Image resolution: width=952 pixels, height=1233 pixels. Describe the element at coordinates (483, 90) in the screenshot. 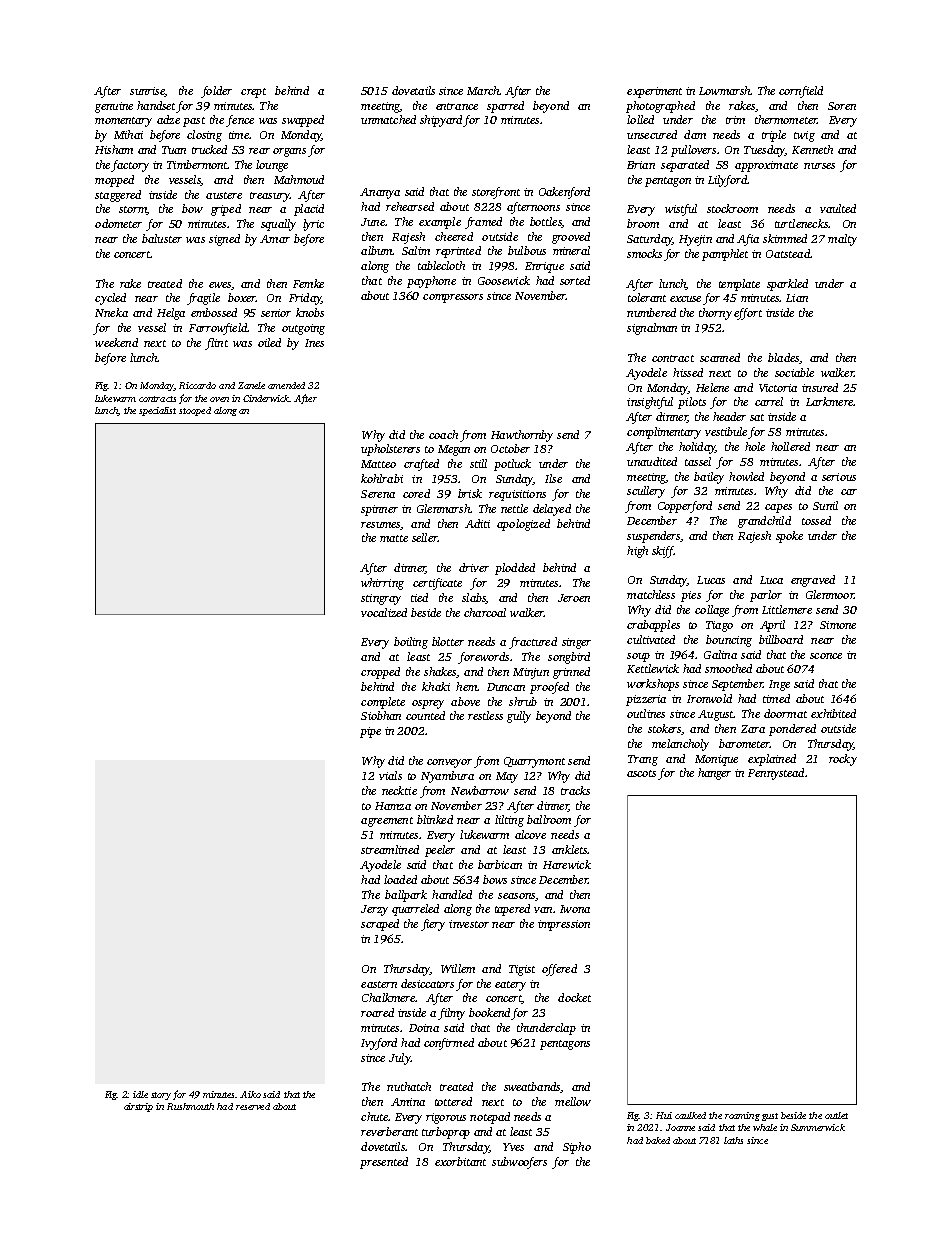

I see `March` at that location.
